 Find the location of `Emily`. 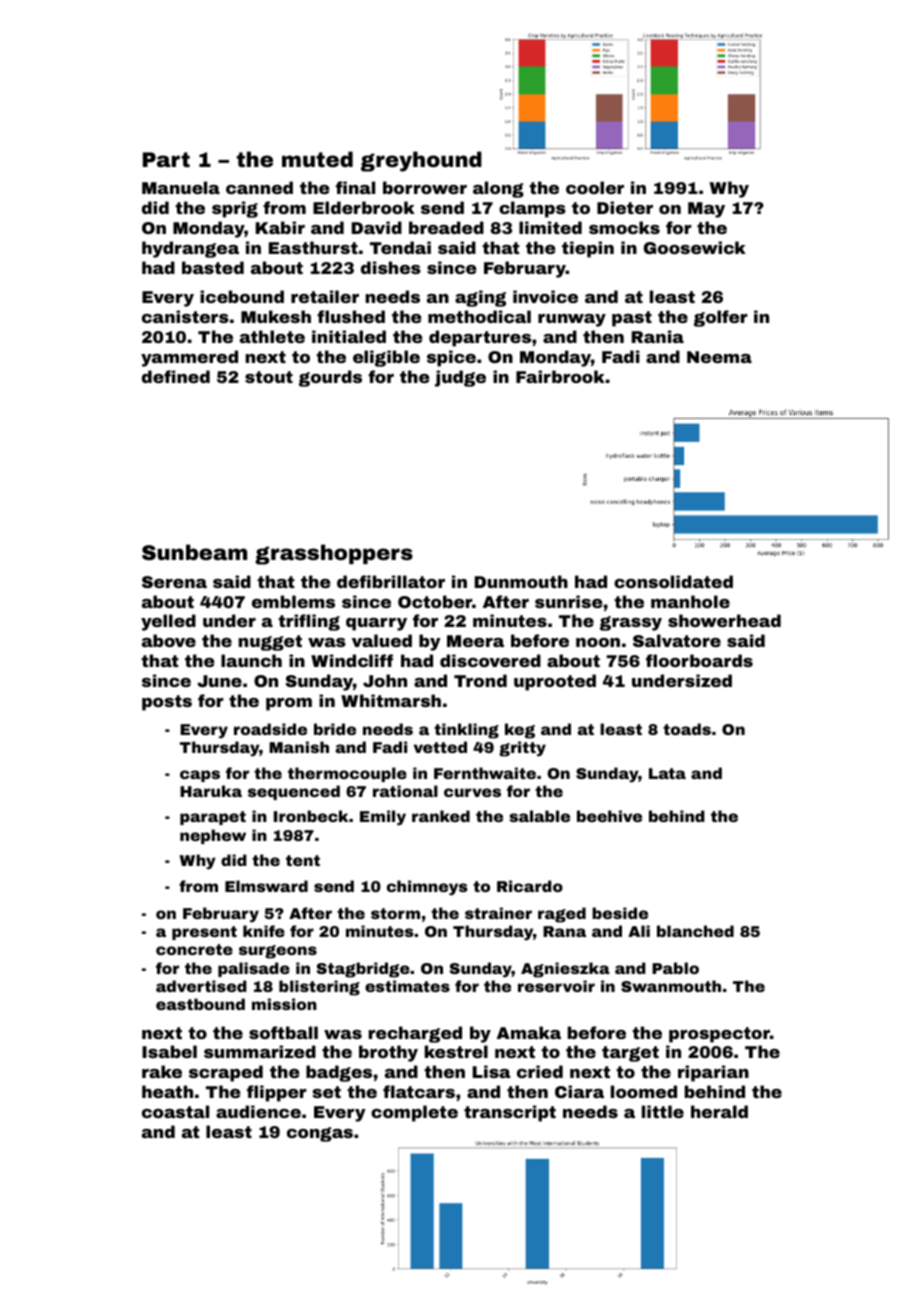

Emily is located at coordinates (383, 818).
